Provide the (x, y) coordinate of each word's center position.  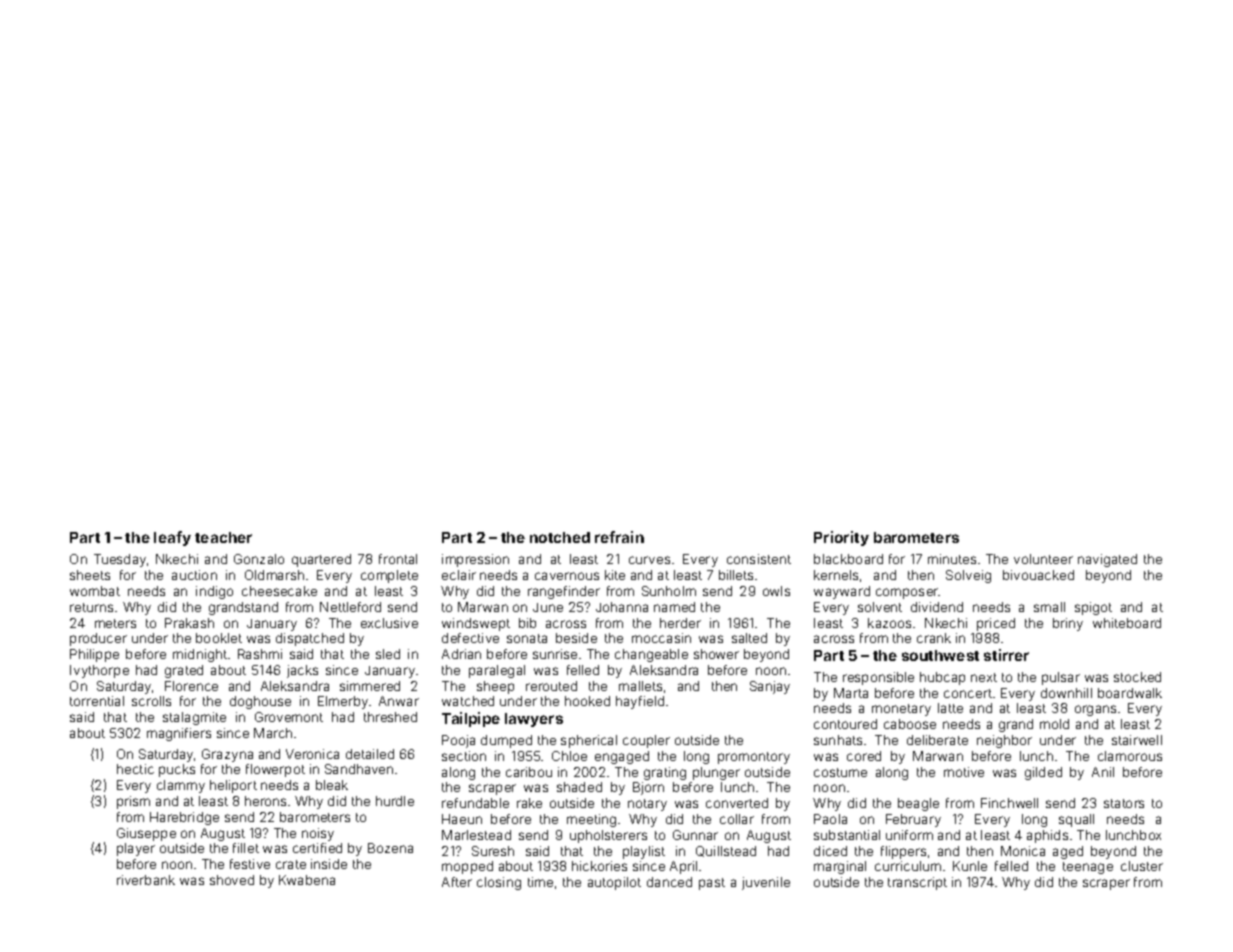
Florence (191, 686)
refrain (619, 537)
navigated (1107, 560)
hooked (587, 701)
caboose (910, 724)
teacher (223, 537)
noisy (318, 834)
